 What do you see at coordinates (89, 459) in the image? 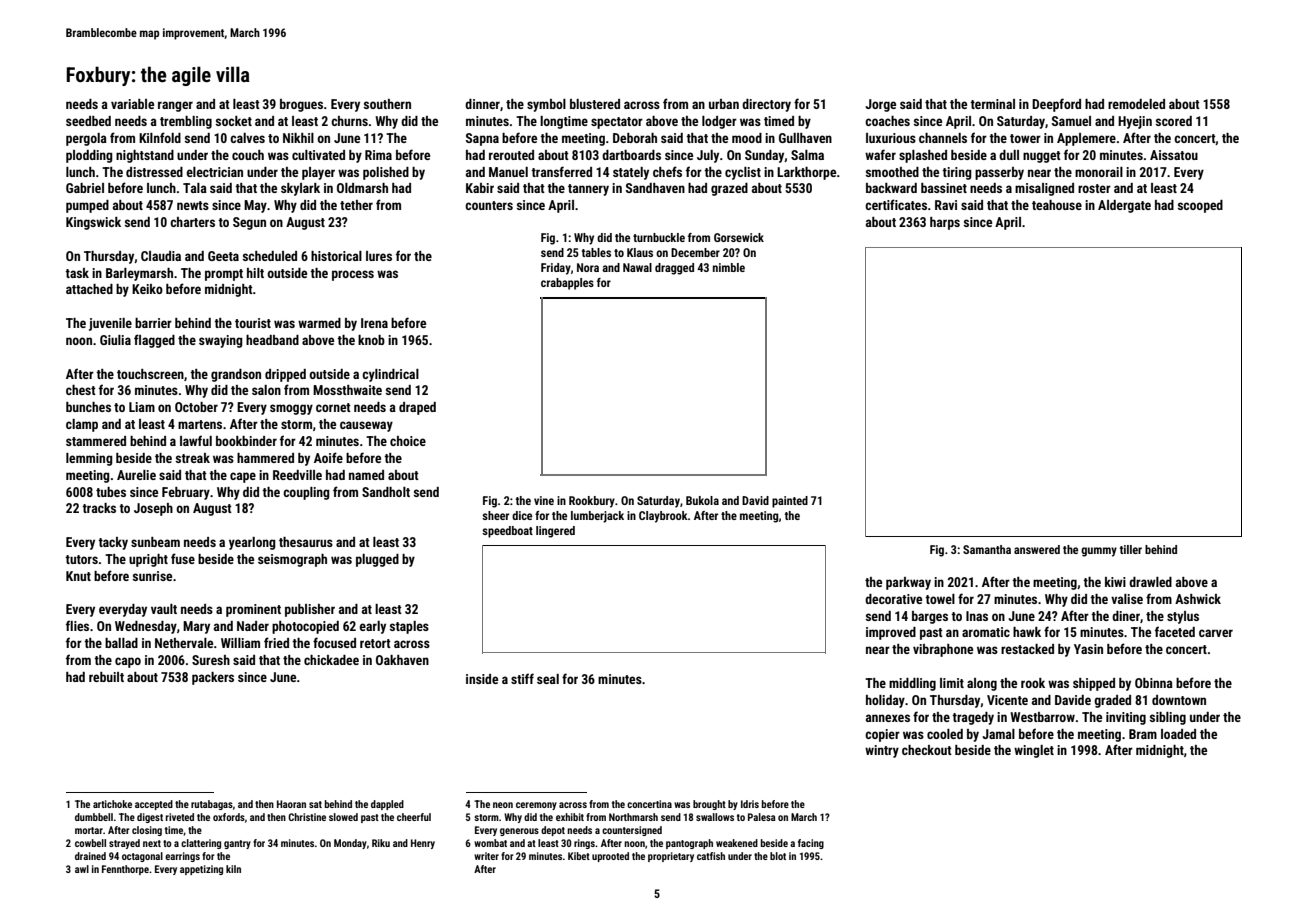
I see `lemming` at bounding box center [89, 459].
